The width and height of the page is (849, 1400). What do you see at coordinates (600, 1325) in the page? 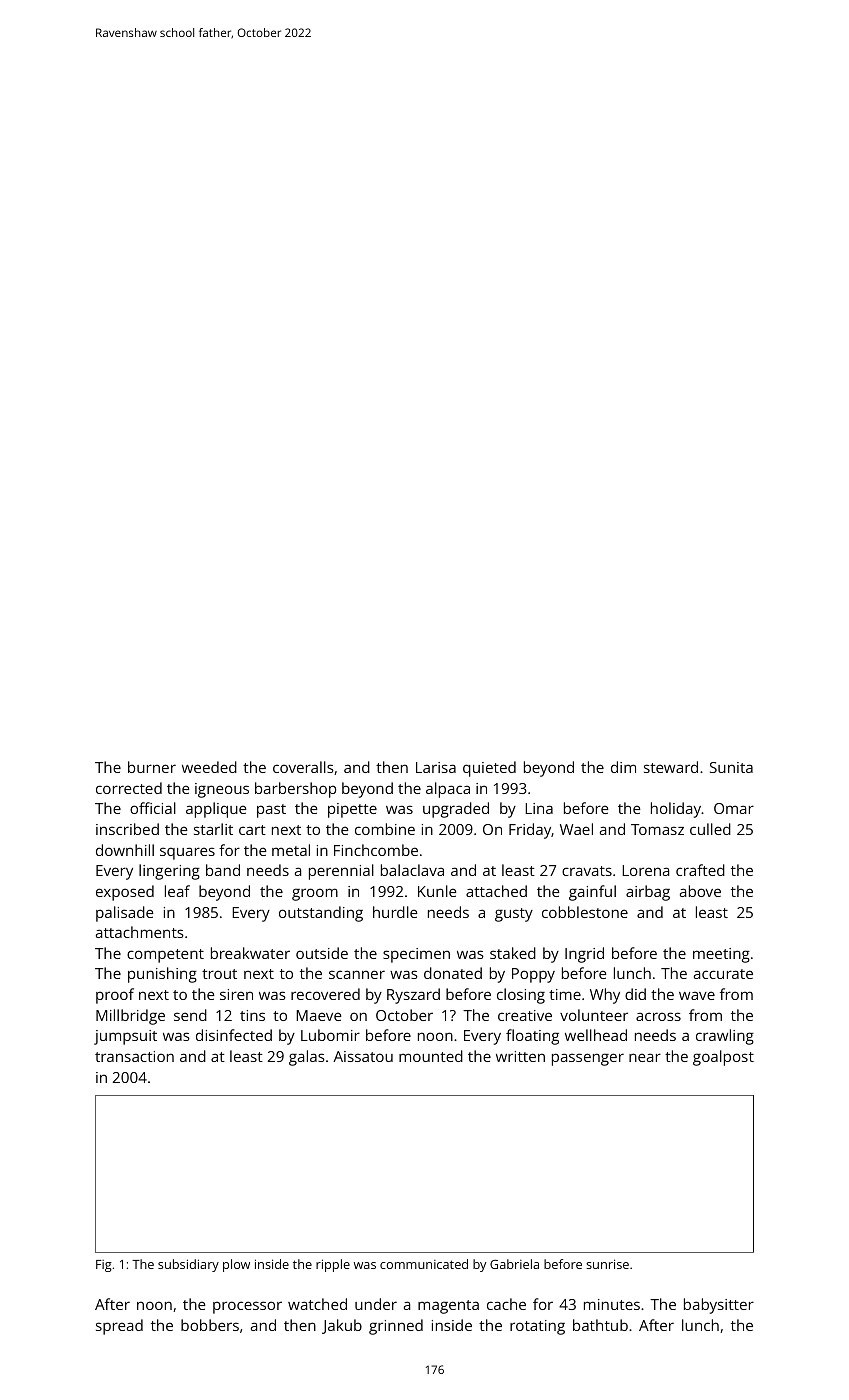
I see `bathtub` at bounding box center [600, 1325].
